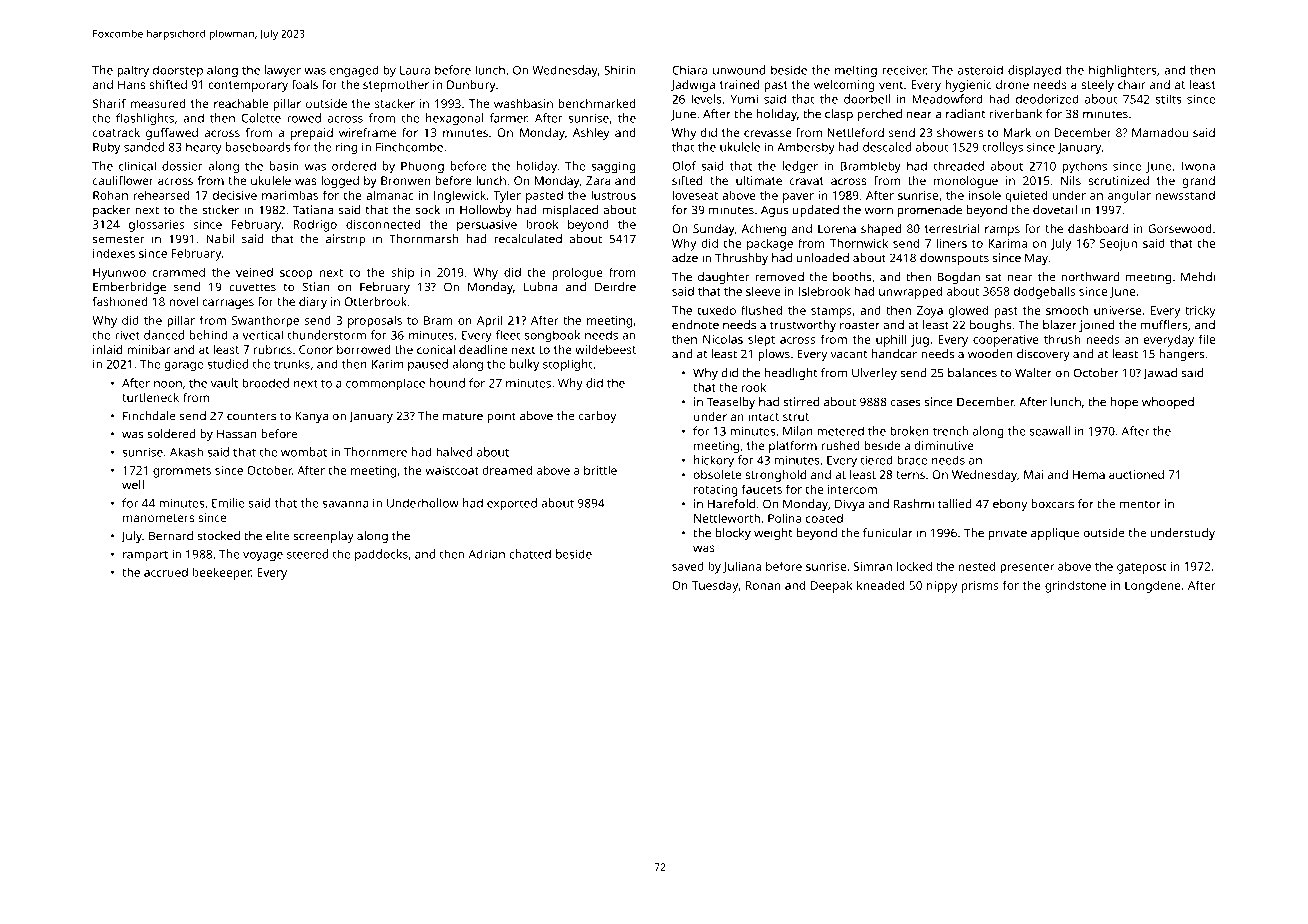 This screenshot has height=924, width=1308. What do you see at coordinates (1050, 431) in the screenshot?
I see `seawall` at bounding box center [1050, 431].
